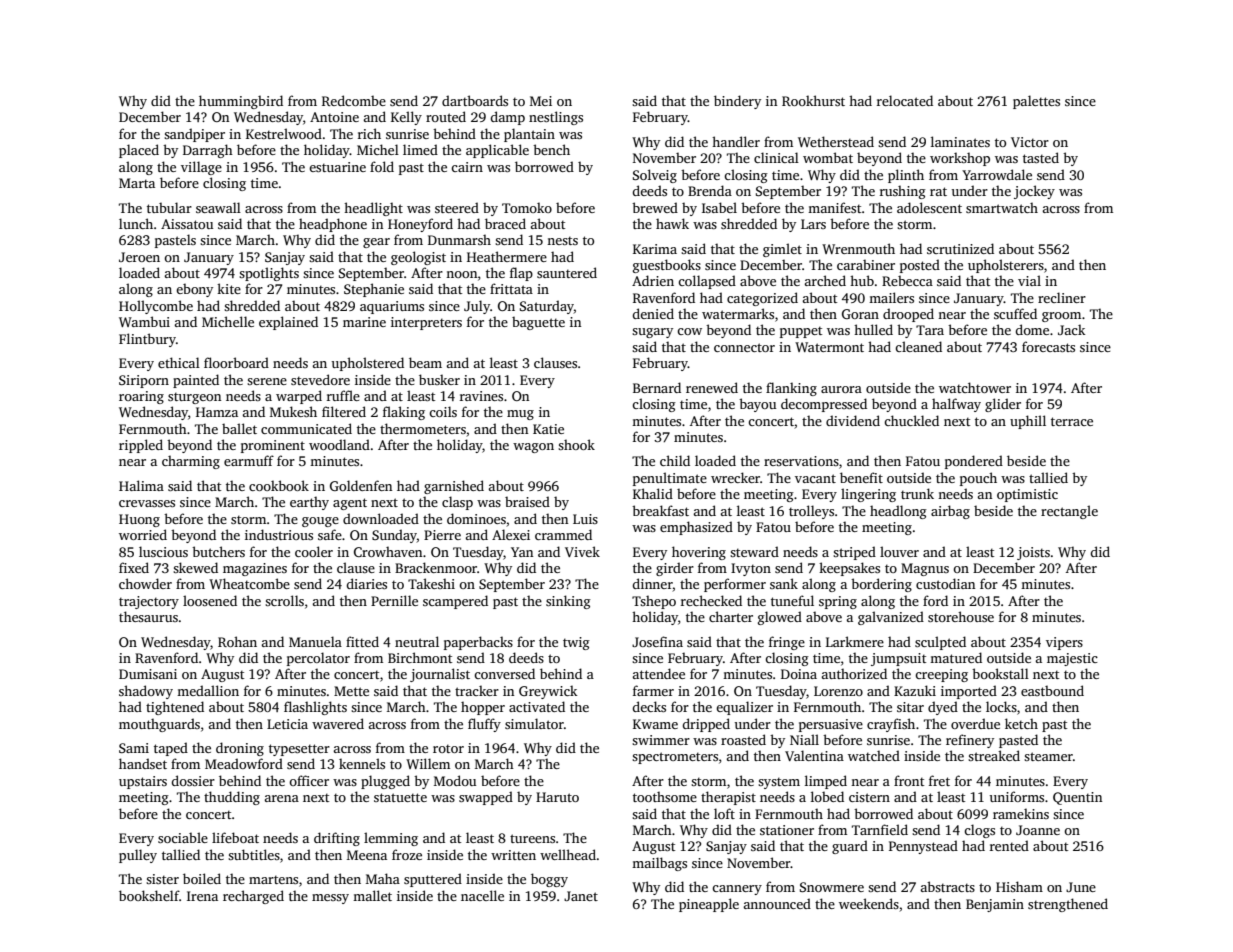  Describe the element at coordinates (653, 313) in the screenshot. I see `denied` at that location.
